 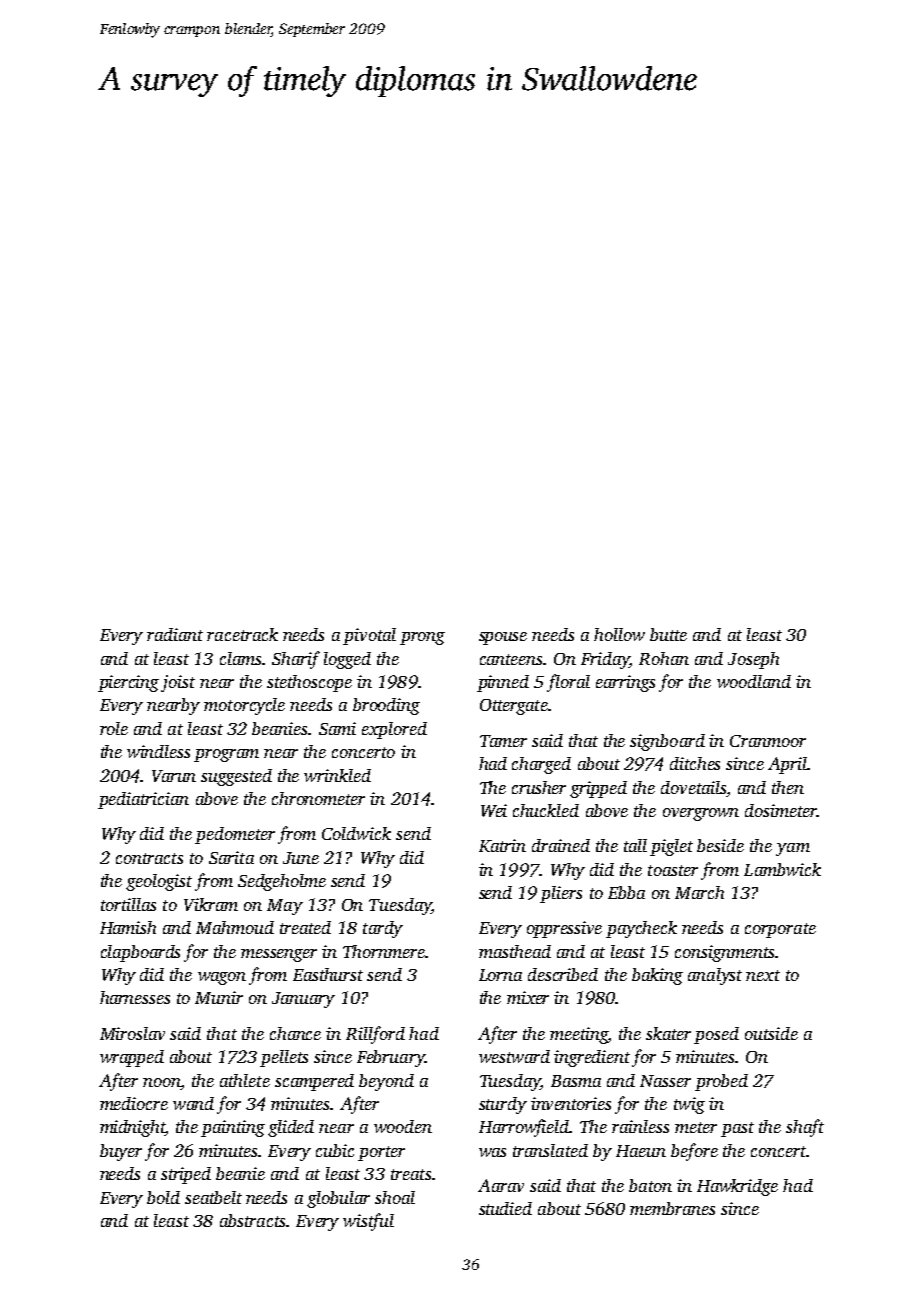 I want to click on pellets, so click(x=284, y=1058).
